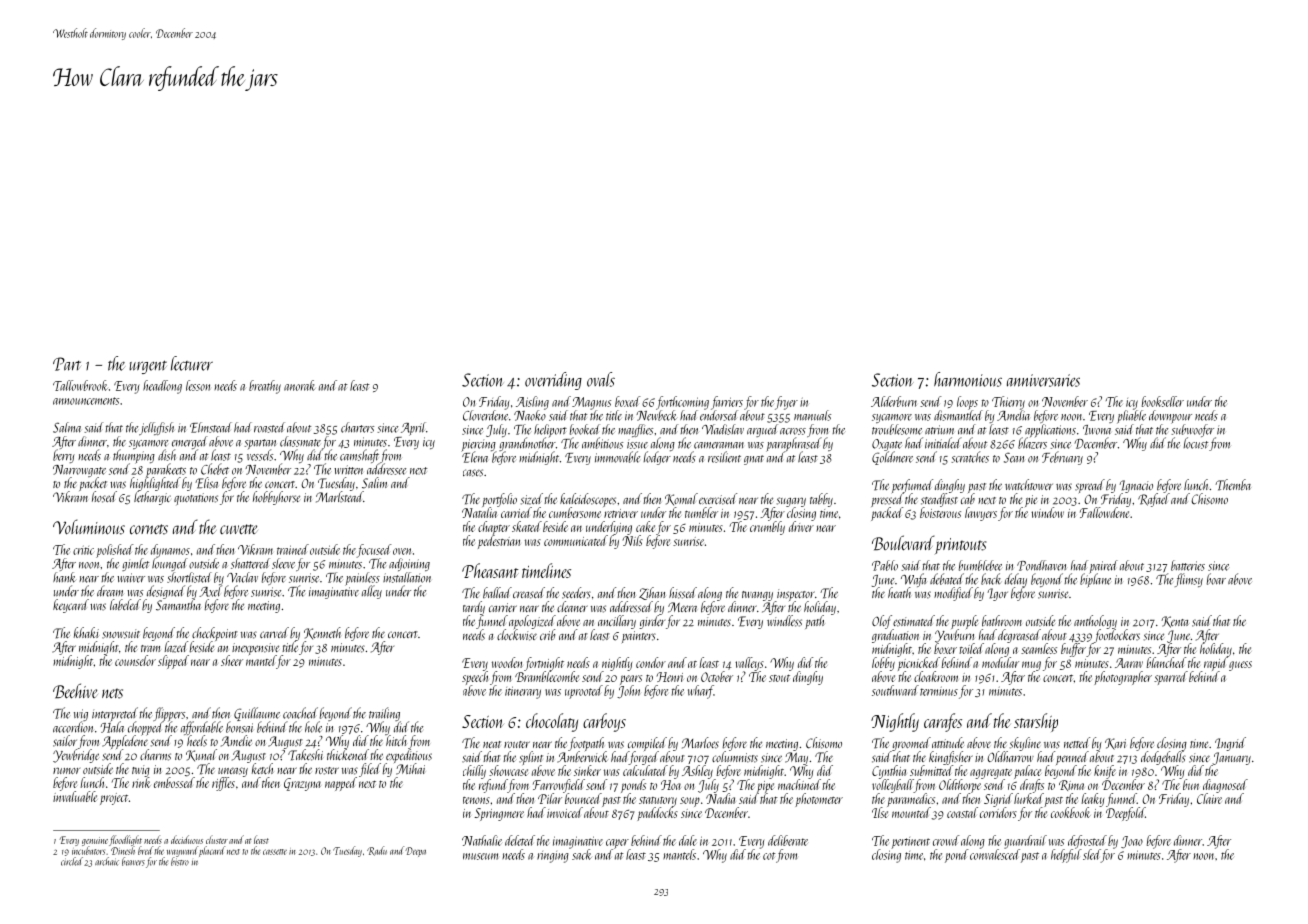 The width and height of the image is (1308, 924). I want to click on anniversaries, so click(1043, 380).
